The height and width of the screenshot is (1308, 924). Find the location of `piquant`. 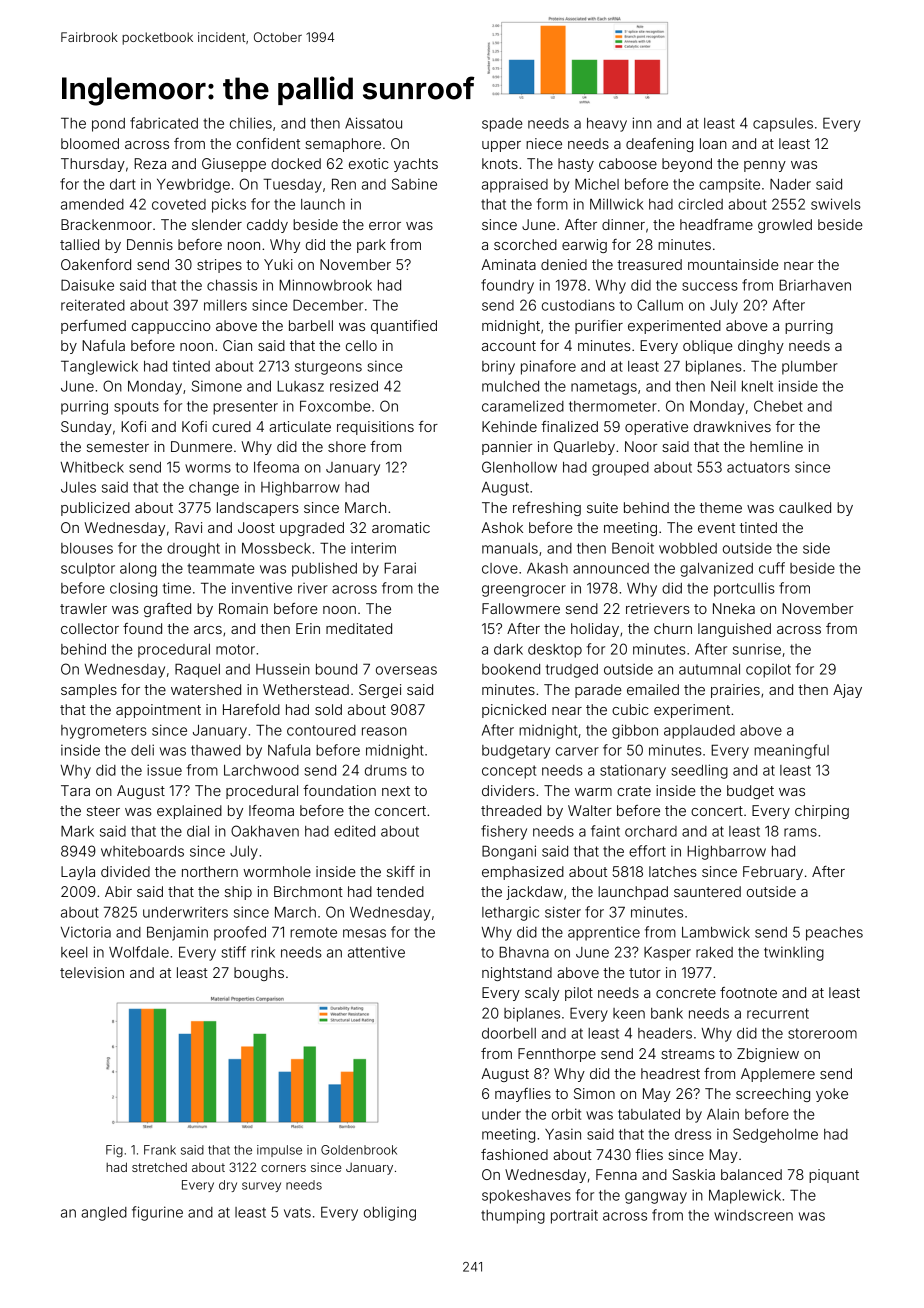

piquant is located at coordinates (834, 1176).
